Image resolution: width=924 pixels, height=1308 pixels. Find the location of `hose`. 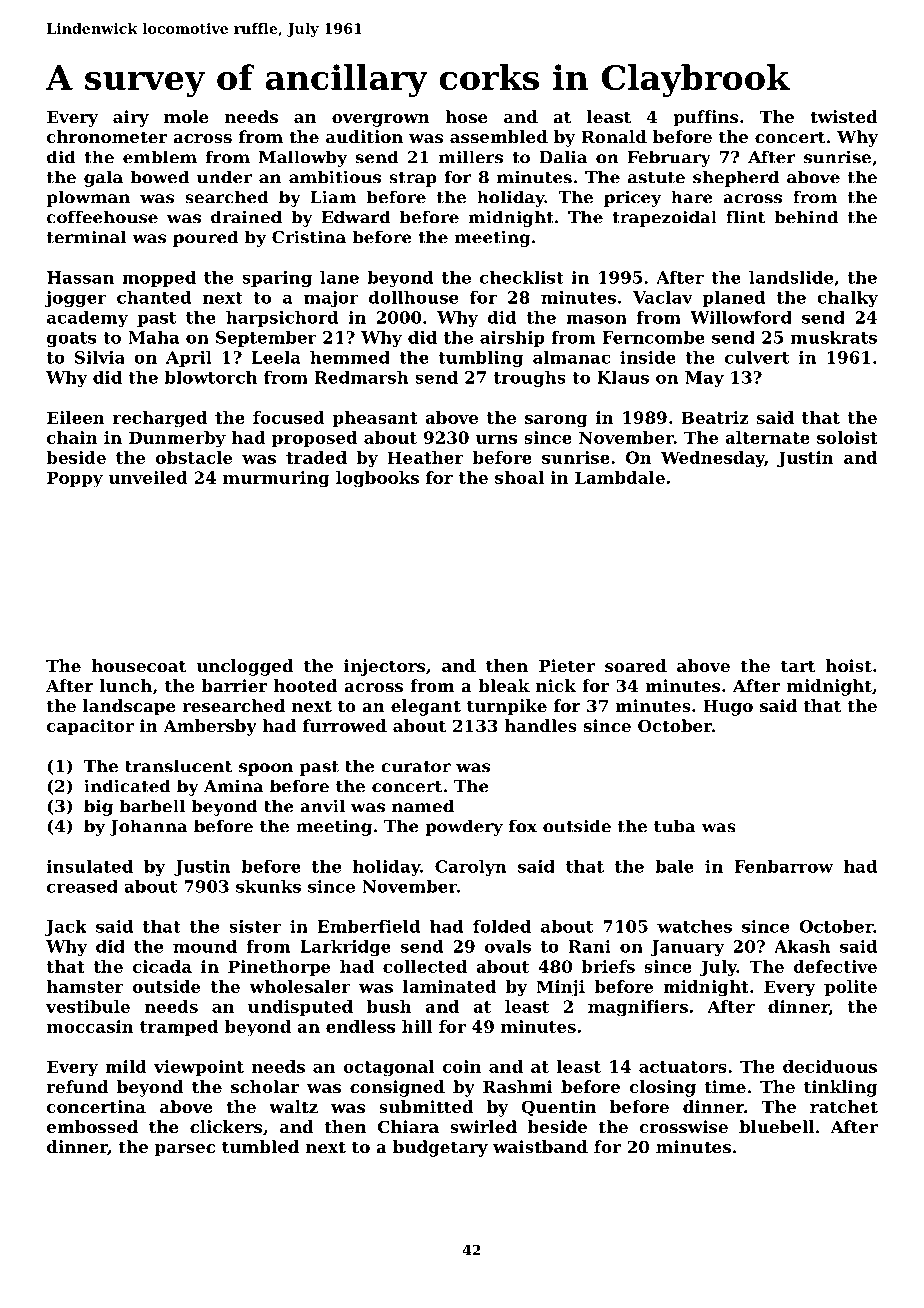

hose is located at coordinates (466, 116).
